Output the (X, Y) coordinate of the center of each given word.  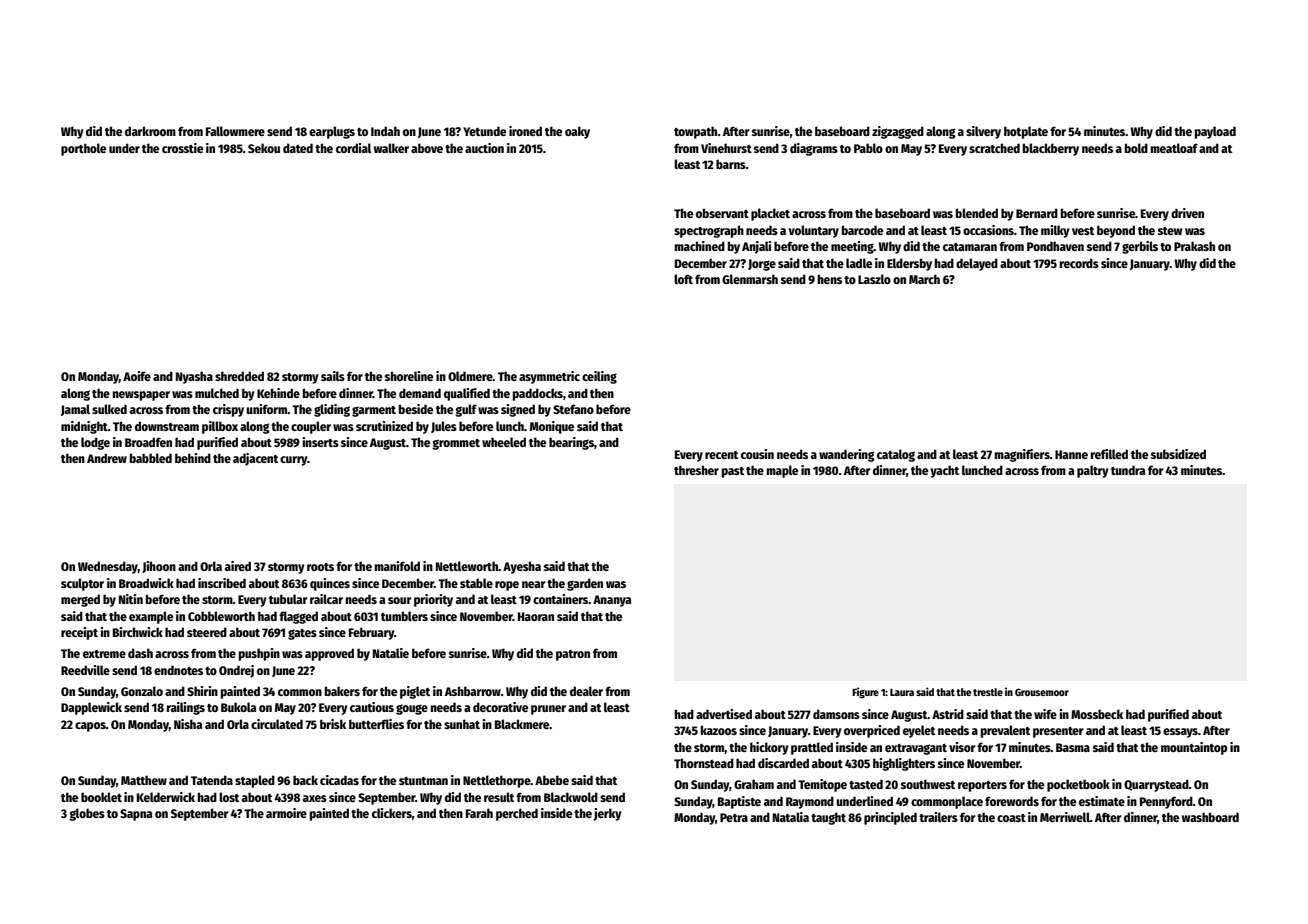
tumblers (404, 616)
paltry (1093, 471)
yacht (944, 471)
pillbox (220, 427)
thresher (696, 470)
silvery (983, 132)
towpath (695, 132)
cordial (353, 148)
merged (80, 600)
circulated (277, 724)
